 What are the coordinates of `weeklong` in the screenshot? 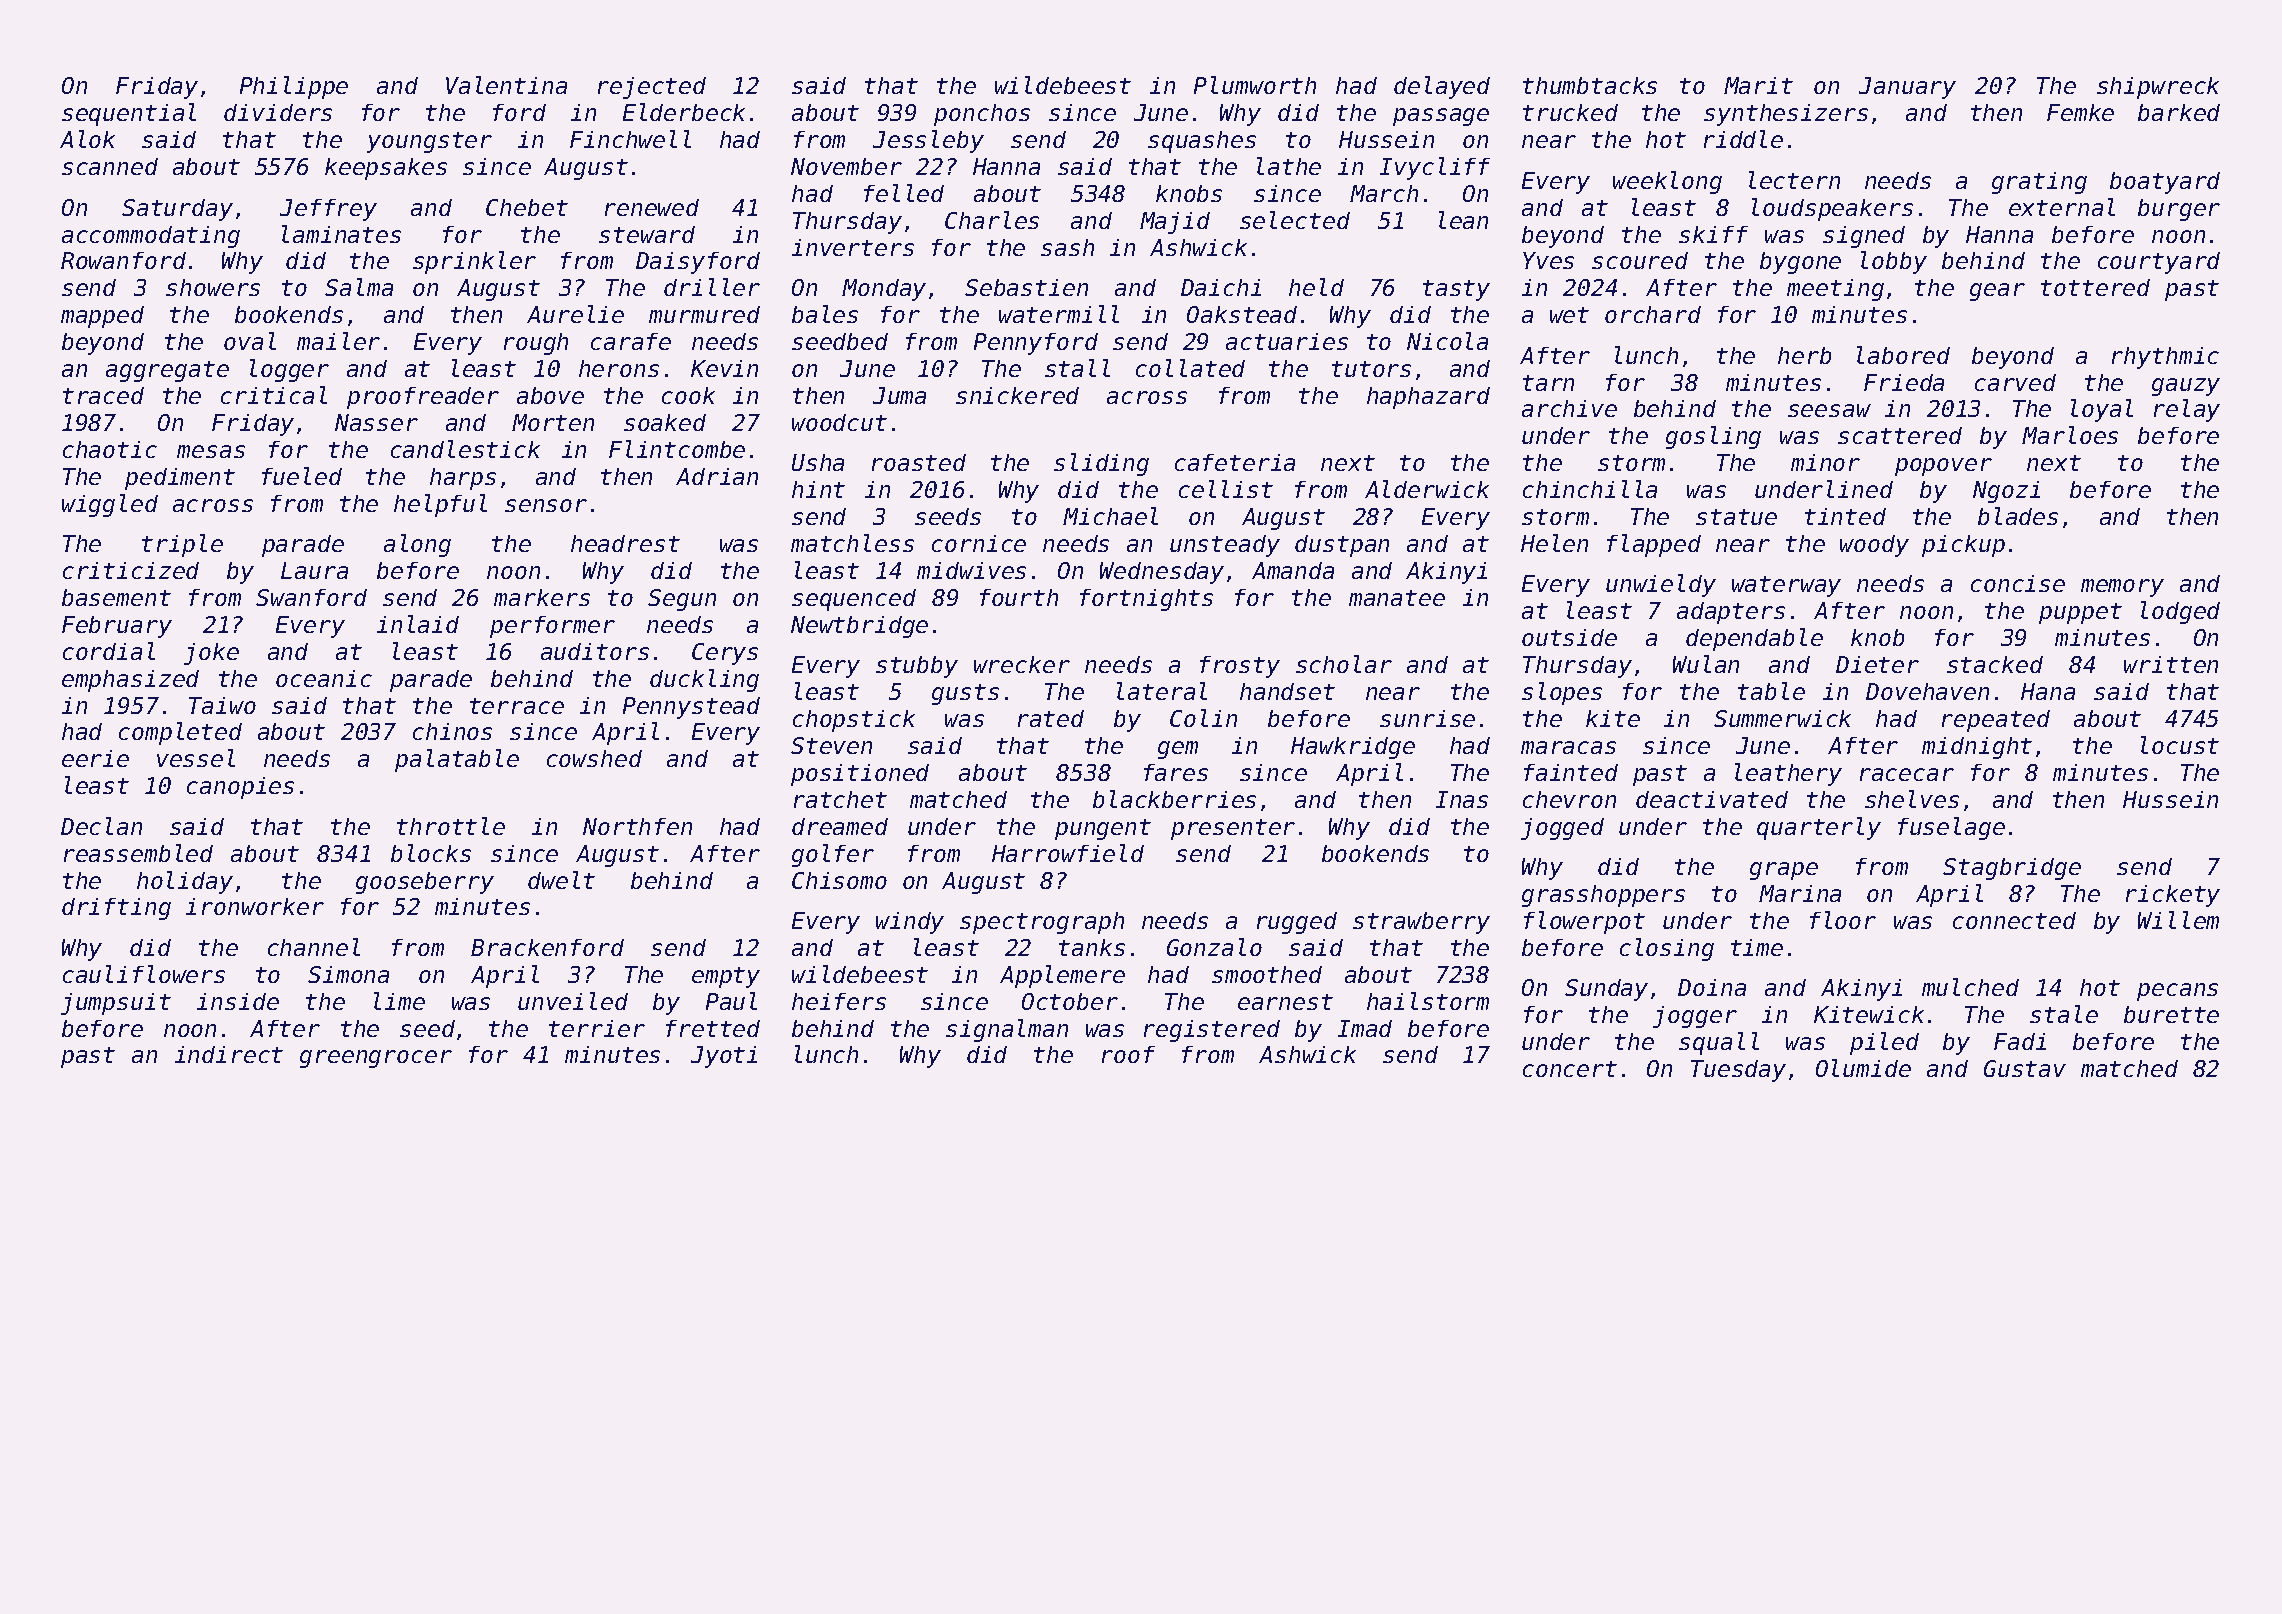 It's located at (1667, 182).
